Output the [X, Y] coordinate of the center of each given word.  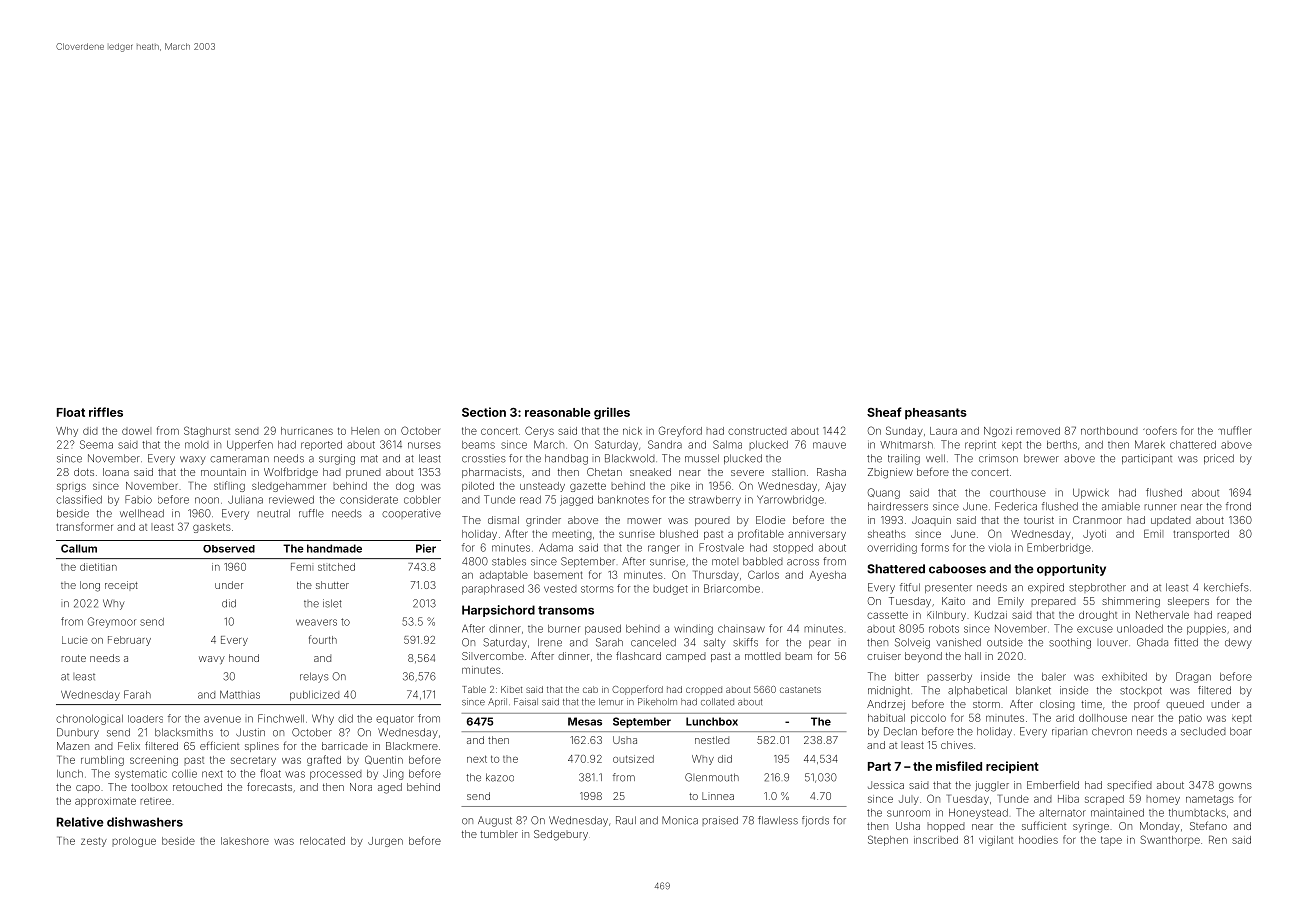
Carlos [763, 574]
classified [79, 499]
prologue [134, 842]
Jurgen [385, 842]
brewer [1041, 458]
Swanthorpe [1170, 840]
